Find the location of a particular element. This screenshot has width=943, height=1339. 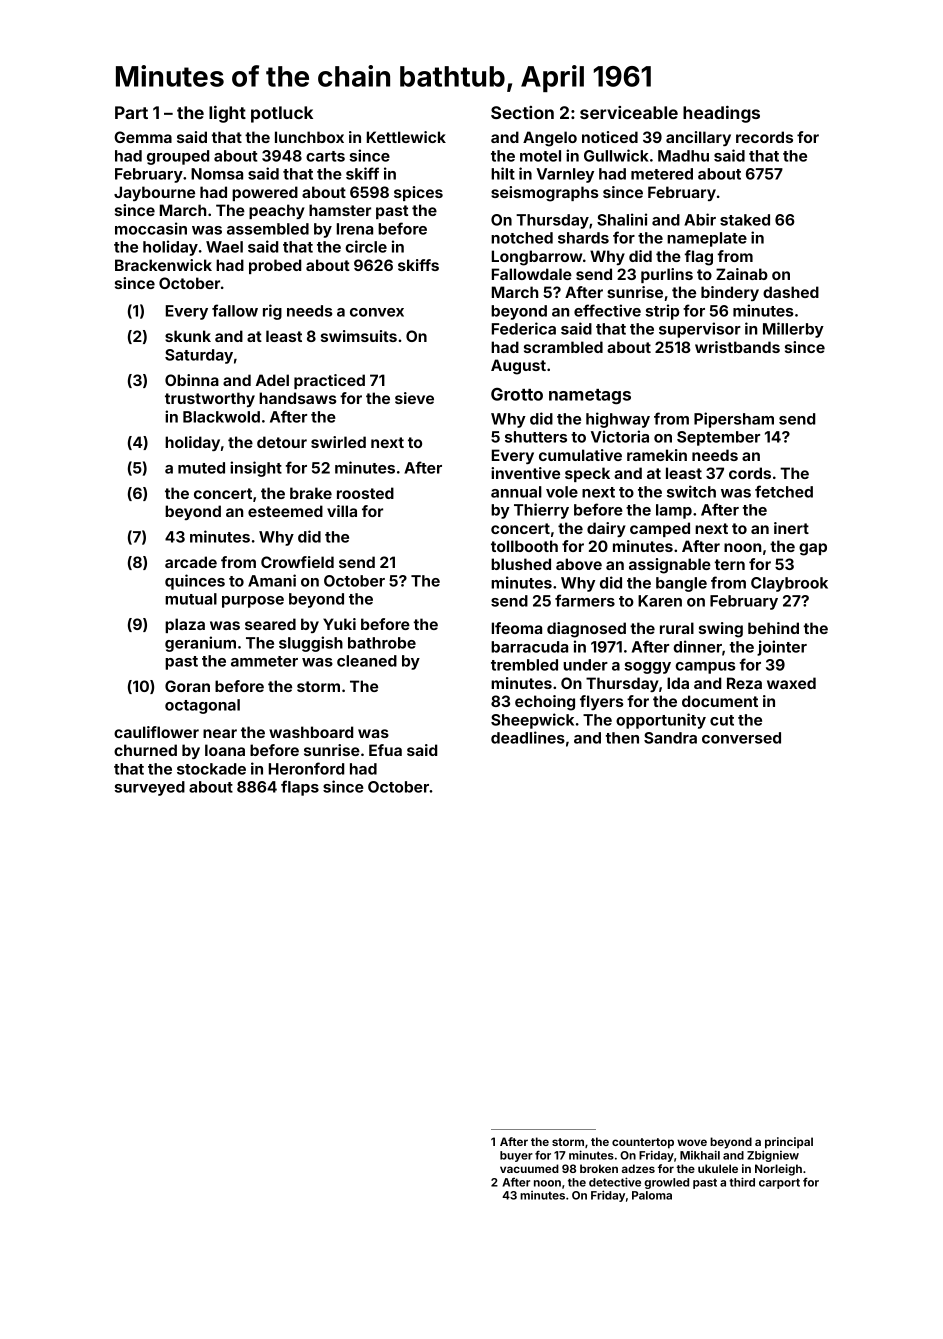

surveyed is located at coordinates (150, 788).
